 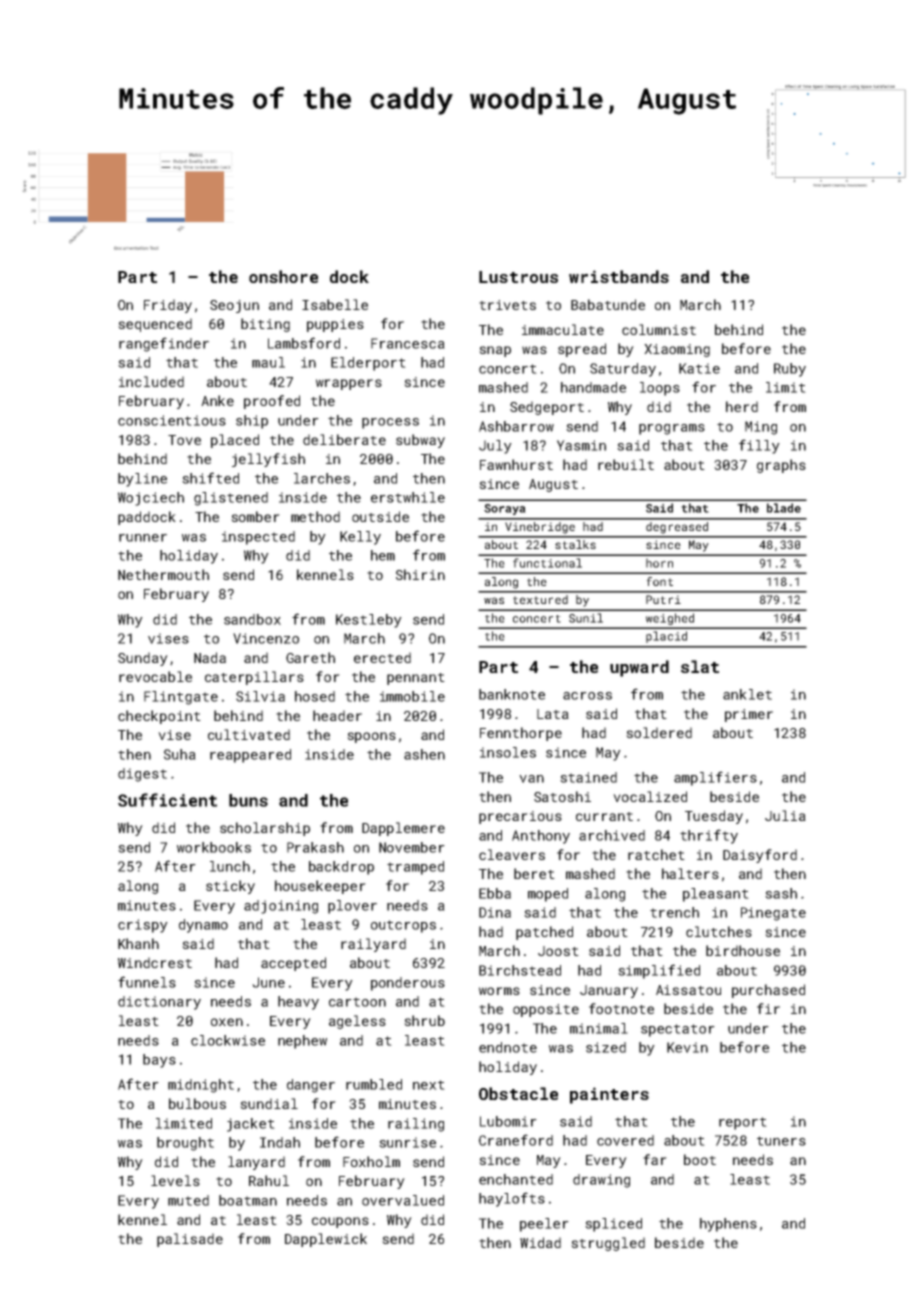 What do you see at coordinates (210, 478) in the screenshot?
I see `shifted` at bounding box center [210, 478].
